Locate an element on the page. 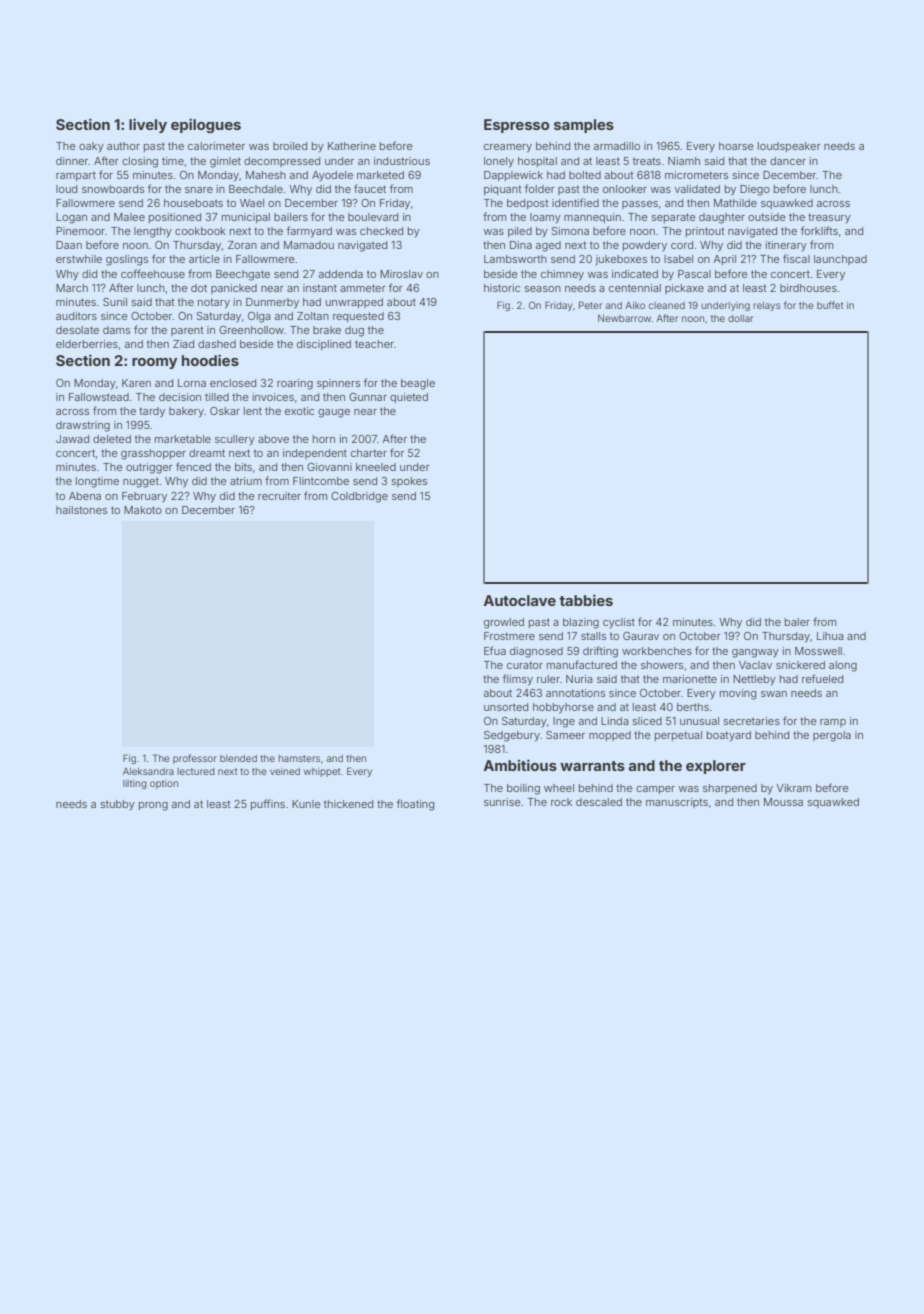 The height and width of the image is (1314, 924). industrious is located at coordinates (402, 161).
